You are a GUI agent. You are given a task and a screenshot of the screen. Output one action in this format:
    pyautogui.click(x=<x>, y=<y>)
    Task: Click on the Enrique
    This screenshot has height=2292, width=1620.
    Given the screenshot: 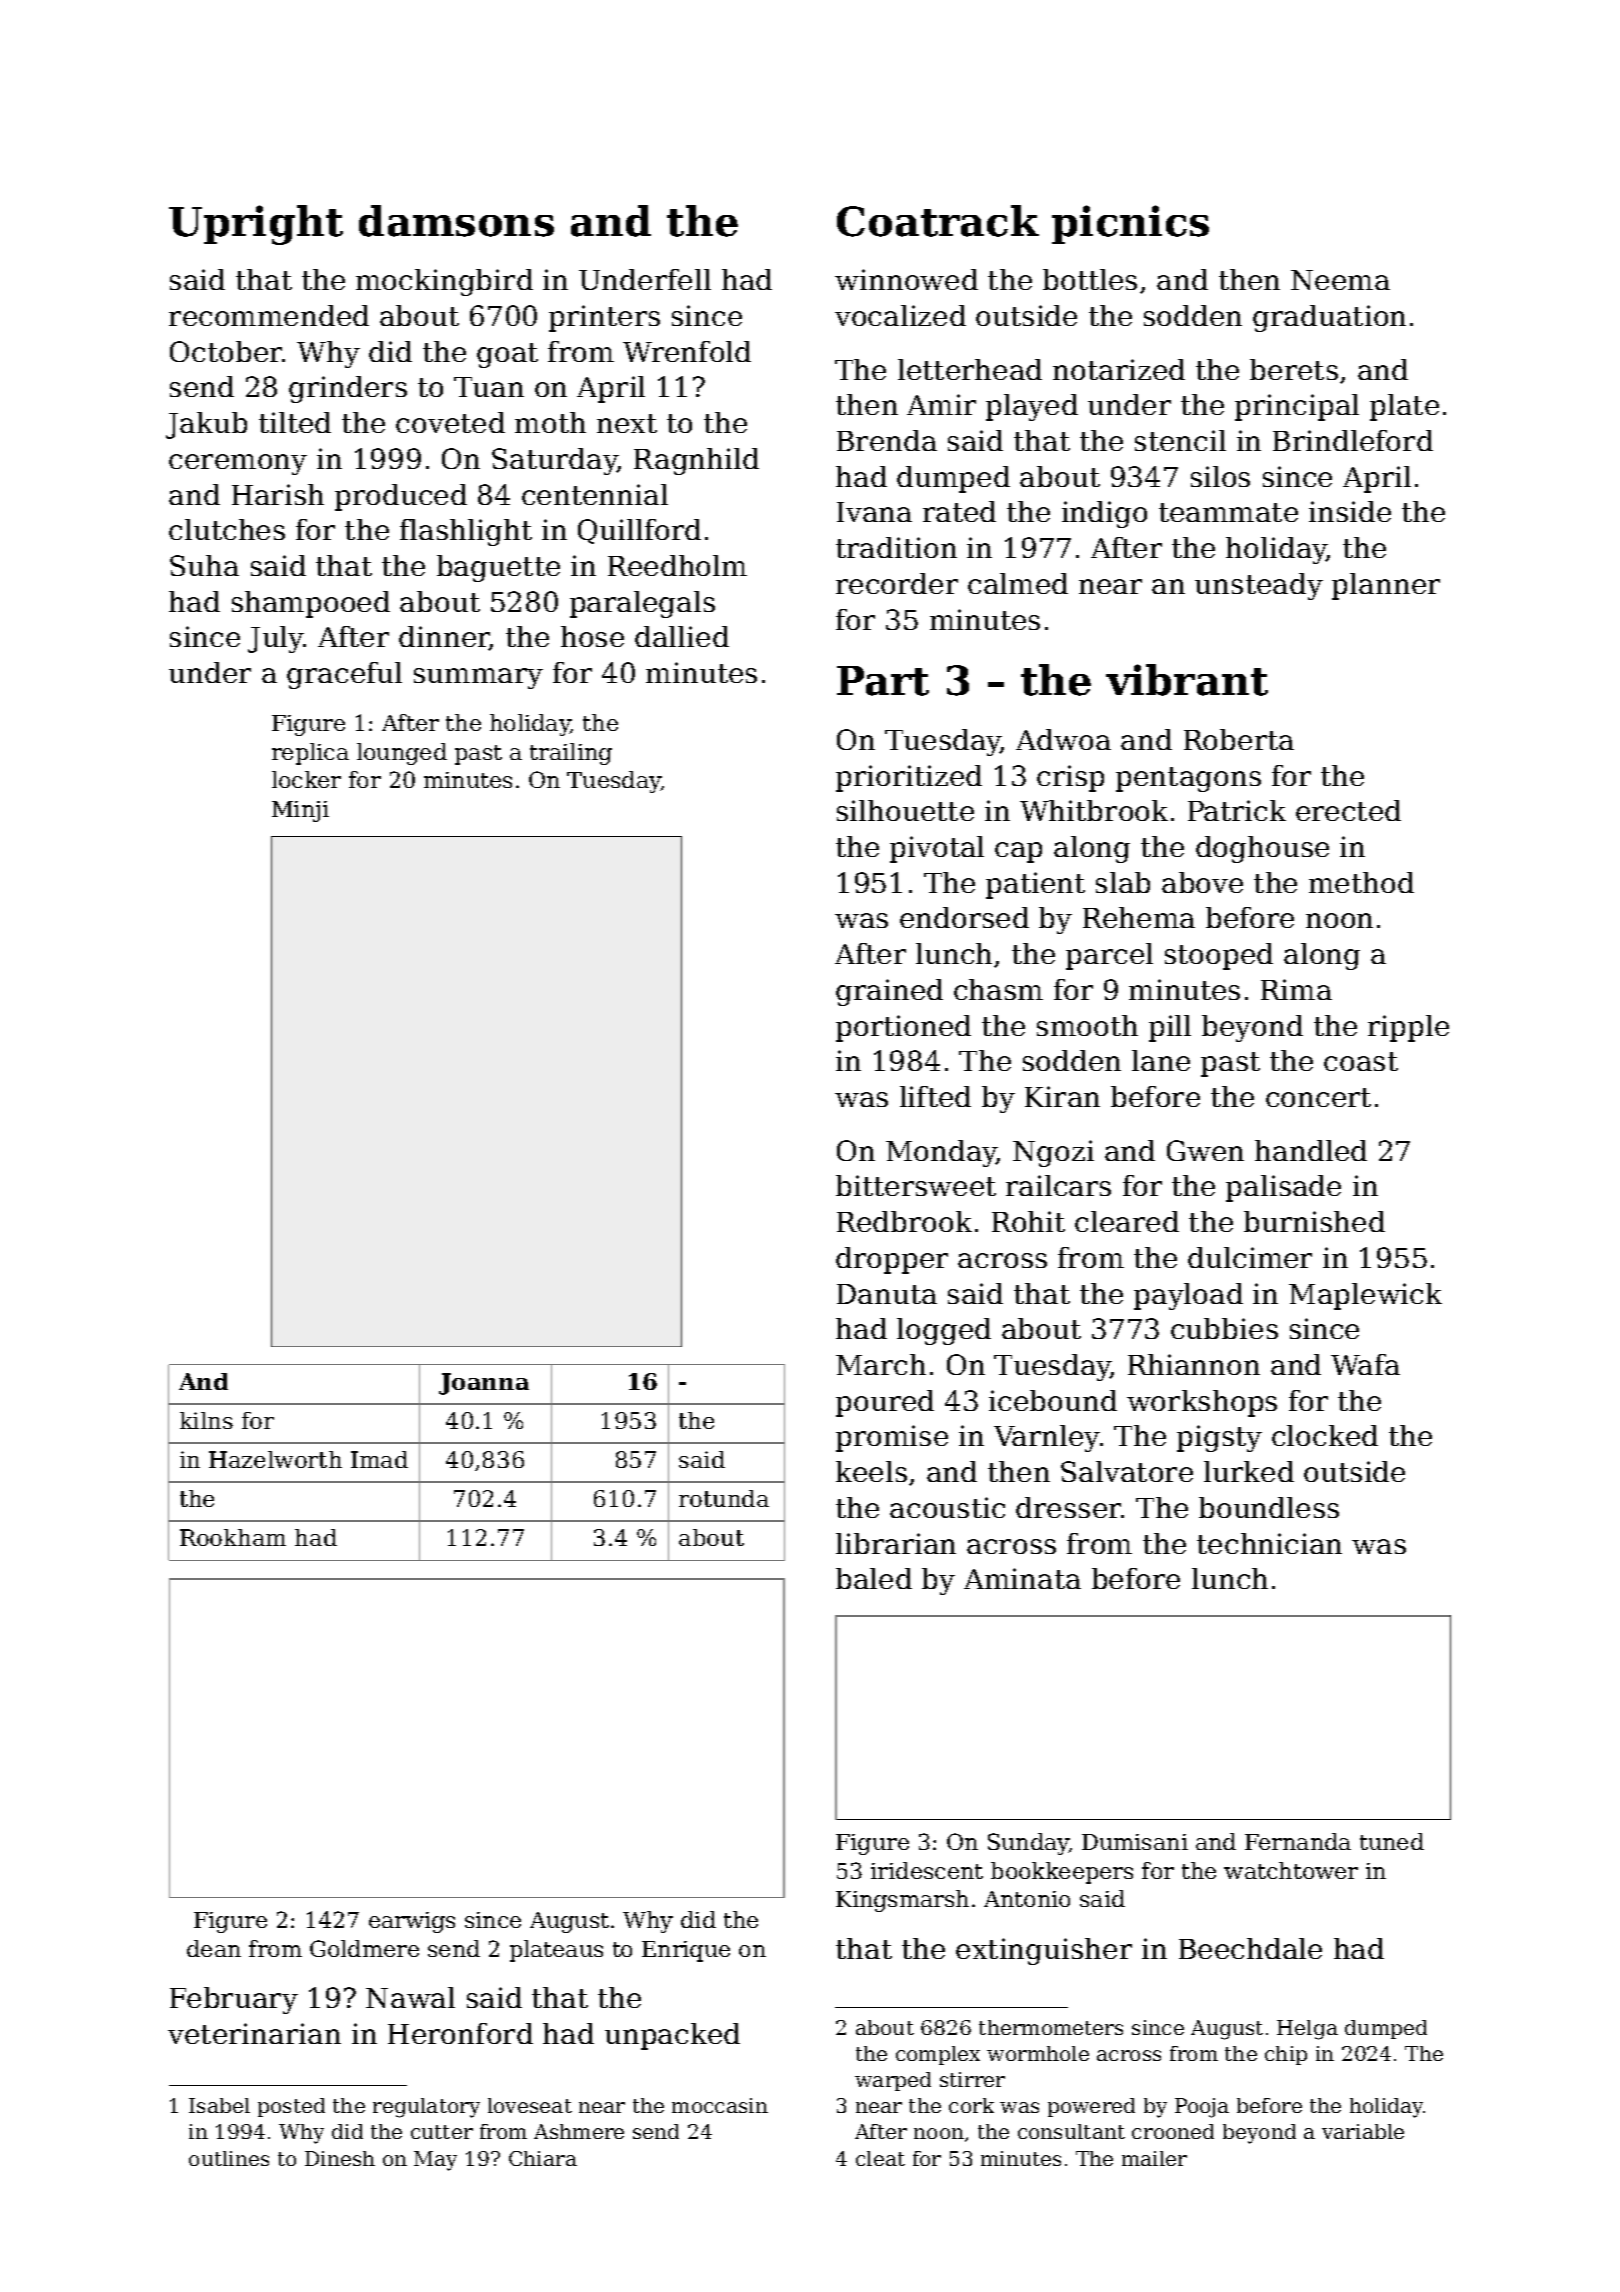 What is the action you would take?
    pyautogui.click(x=686, y=1951)
